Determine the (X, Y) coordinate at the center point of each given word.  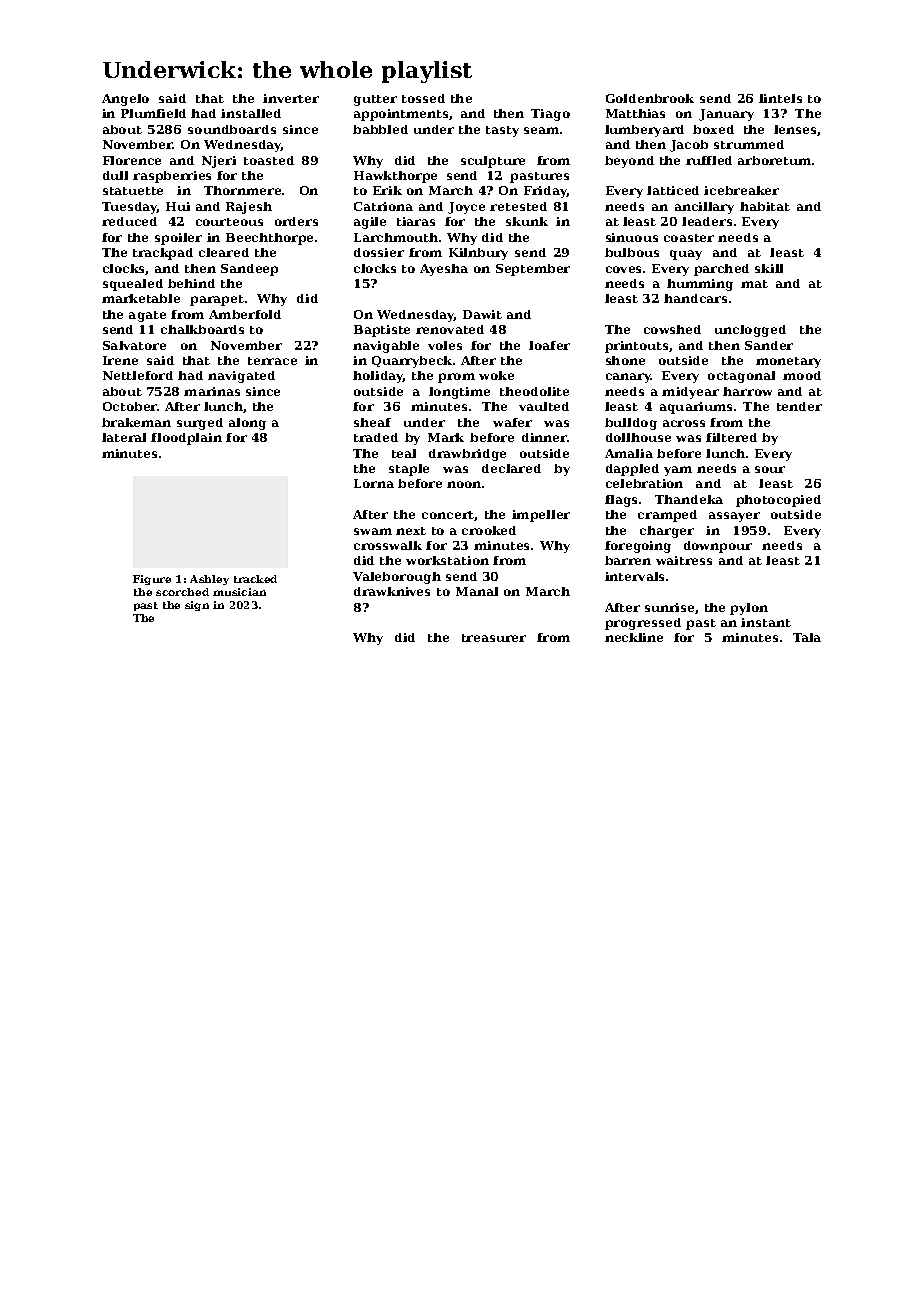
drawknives (392, 591)
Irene (120, 360)
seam (541, 130)
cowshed (672, 329)
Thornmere (242, 190)
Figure (152, 580)
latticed (673, 190)
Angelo (125, 100)
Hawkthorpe (395, 177)
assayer (734, 517)
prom (456, 378)
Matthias (635, 113)
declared (511, 468)
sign (197, 606)
